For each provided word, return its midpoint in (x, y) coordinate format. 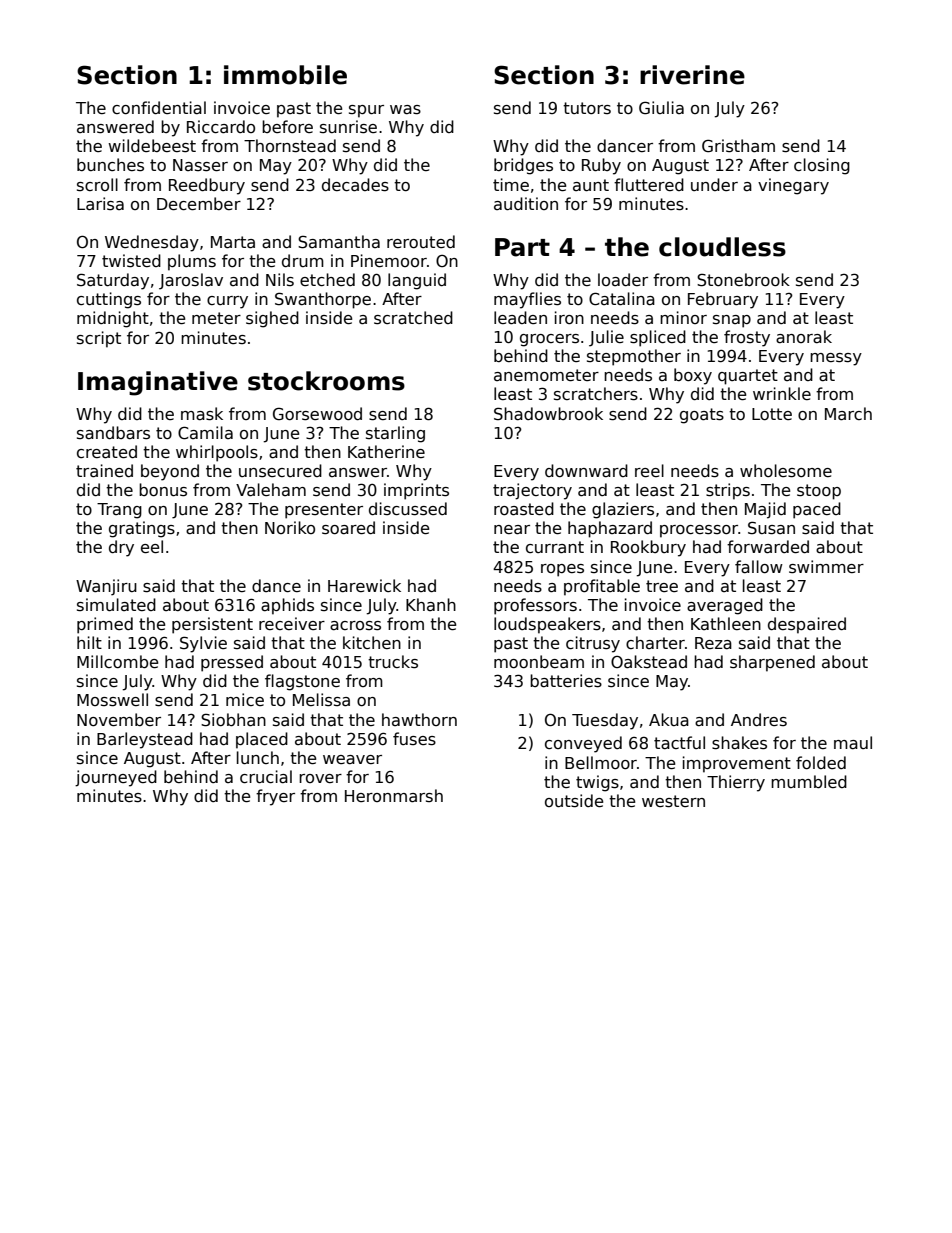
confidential (159, 108)
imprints (416, 491)
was (405, 110)
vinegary (793, 186)
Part (522, 247)
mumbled (809, 781)
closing (822, 166)
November (119, 719)
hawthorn (419, 719)
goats (702, 416)
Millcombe (117, 661)
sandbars (113, 433)
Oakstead (649, 662)
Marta (233, 242)
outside (574, 801)
